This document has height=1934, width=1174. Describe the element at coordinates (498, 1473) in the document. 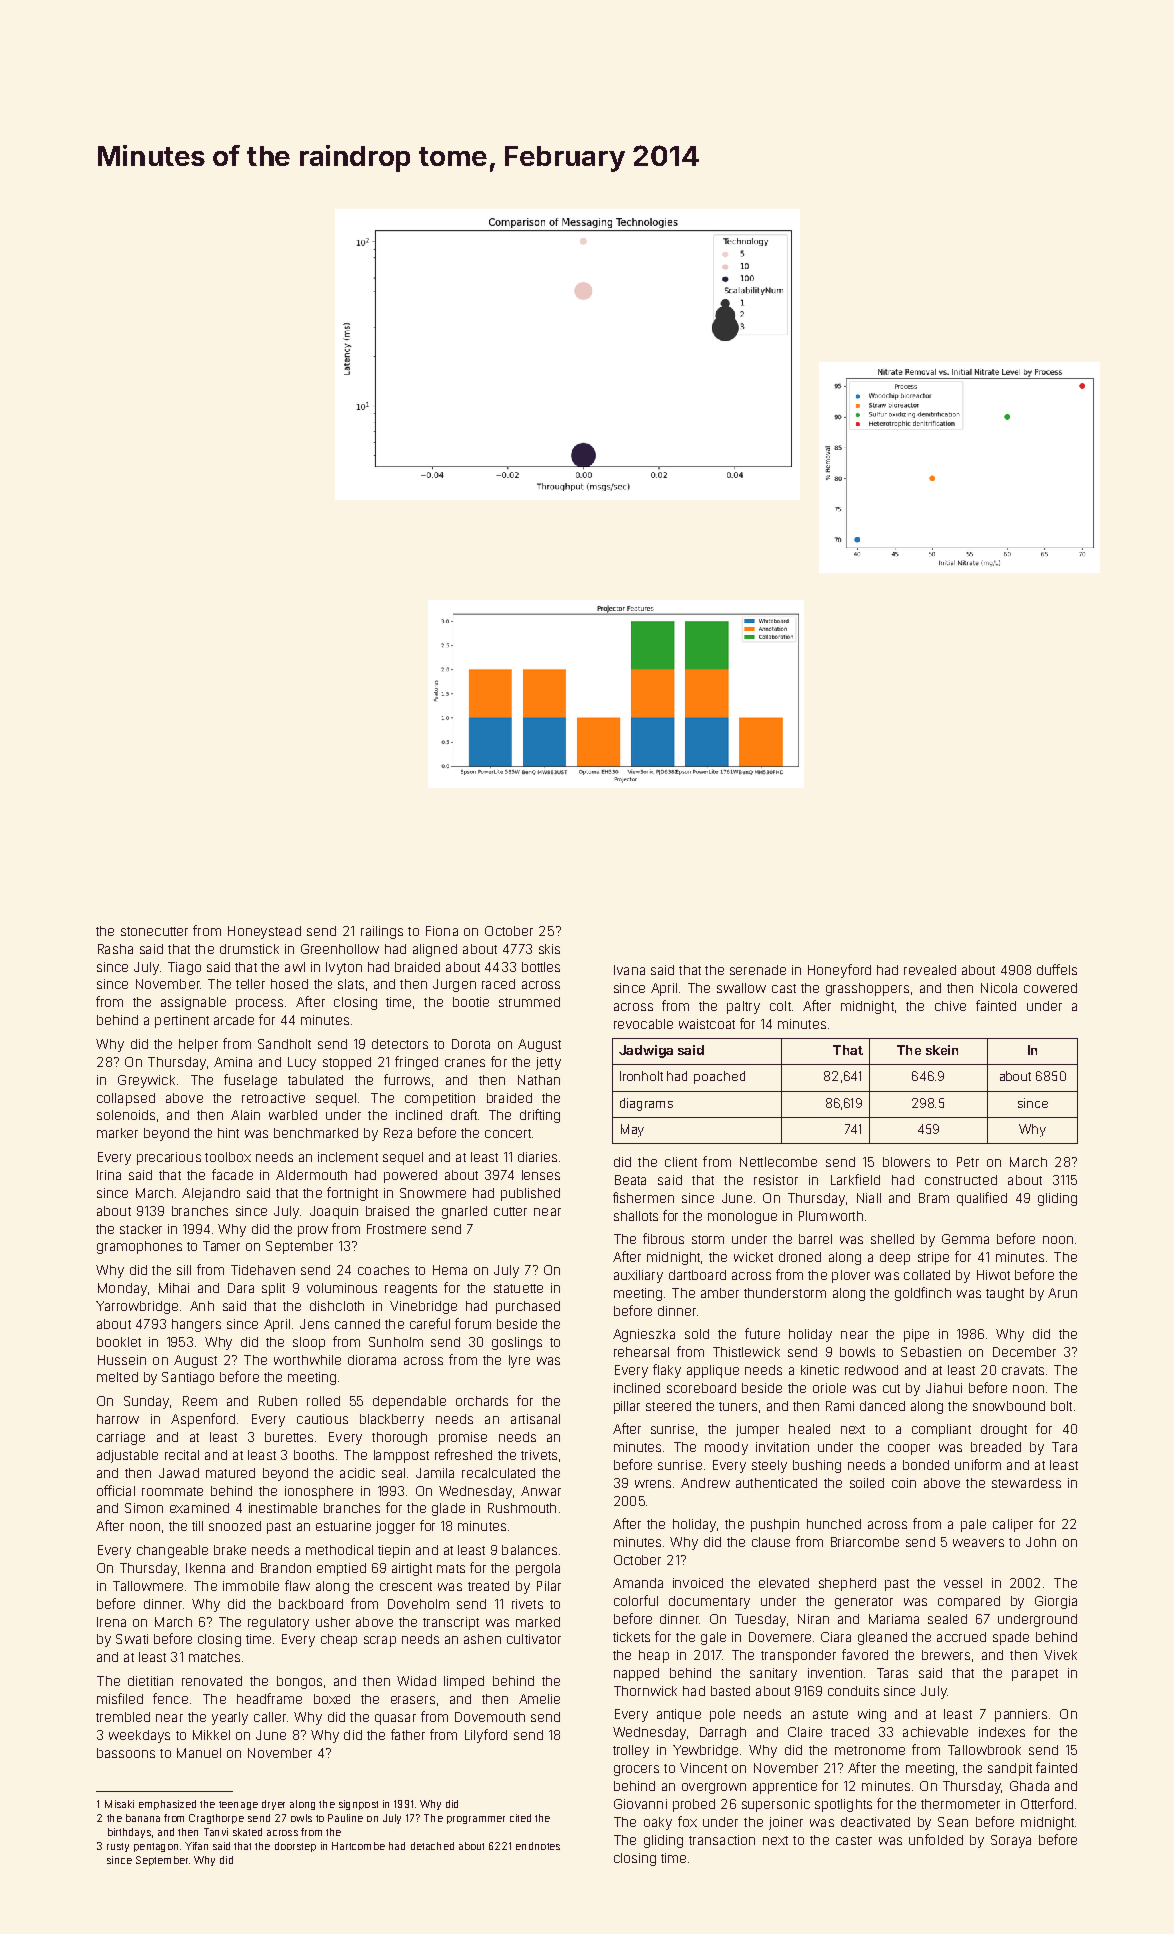

I see `recalculated` at that location.
